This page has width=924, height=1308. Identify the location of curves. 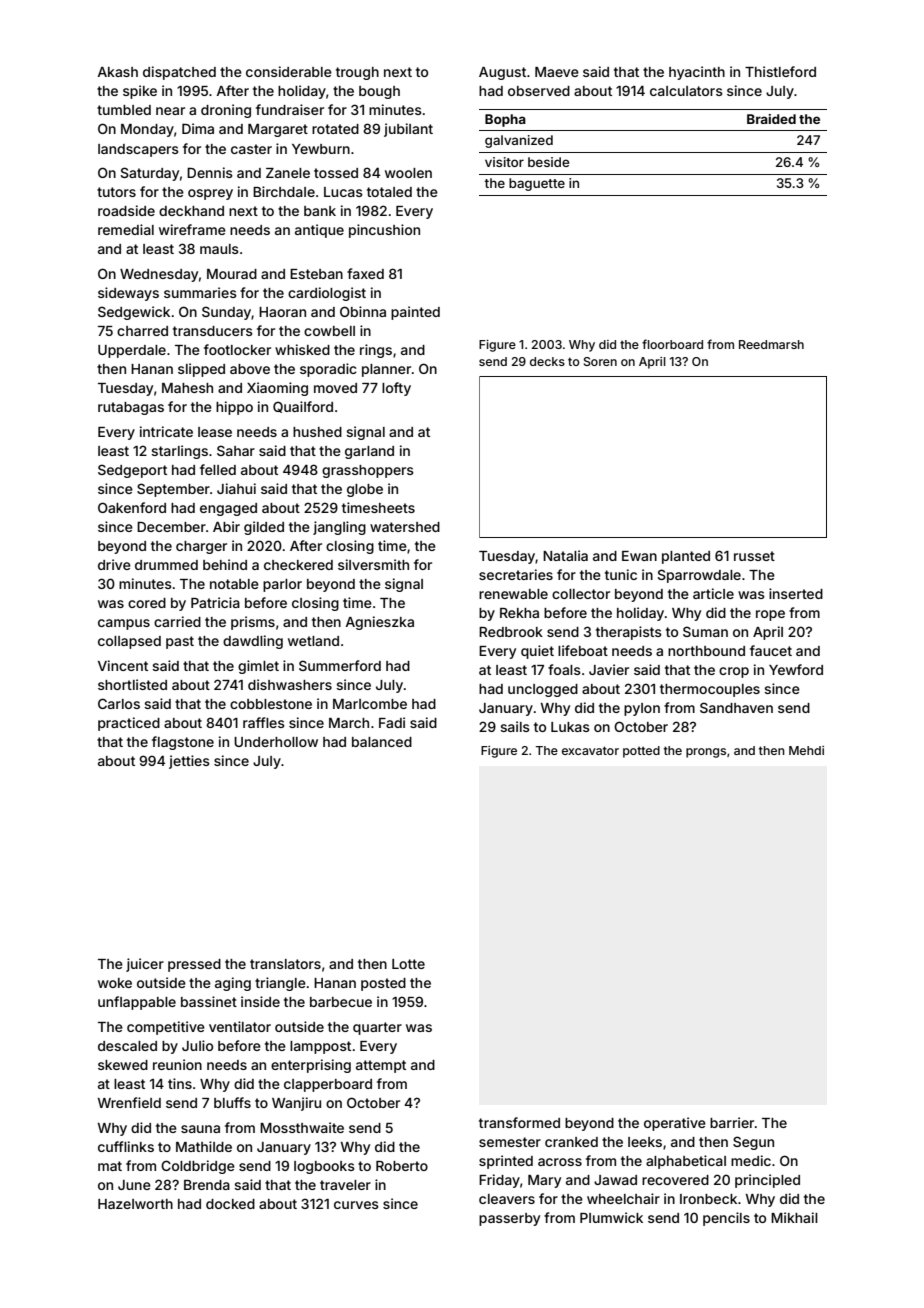
(356, 1205).
